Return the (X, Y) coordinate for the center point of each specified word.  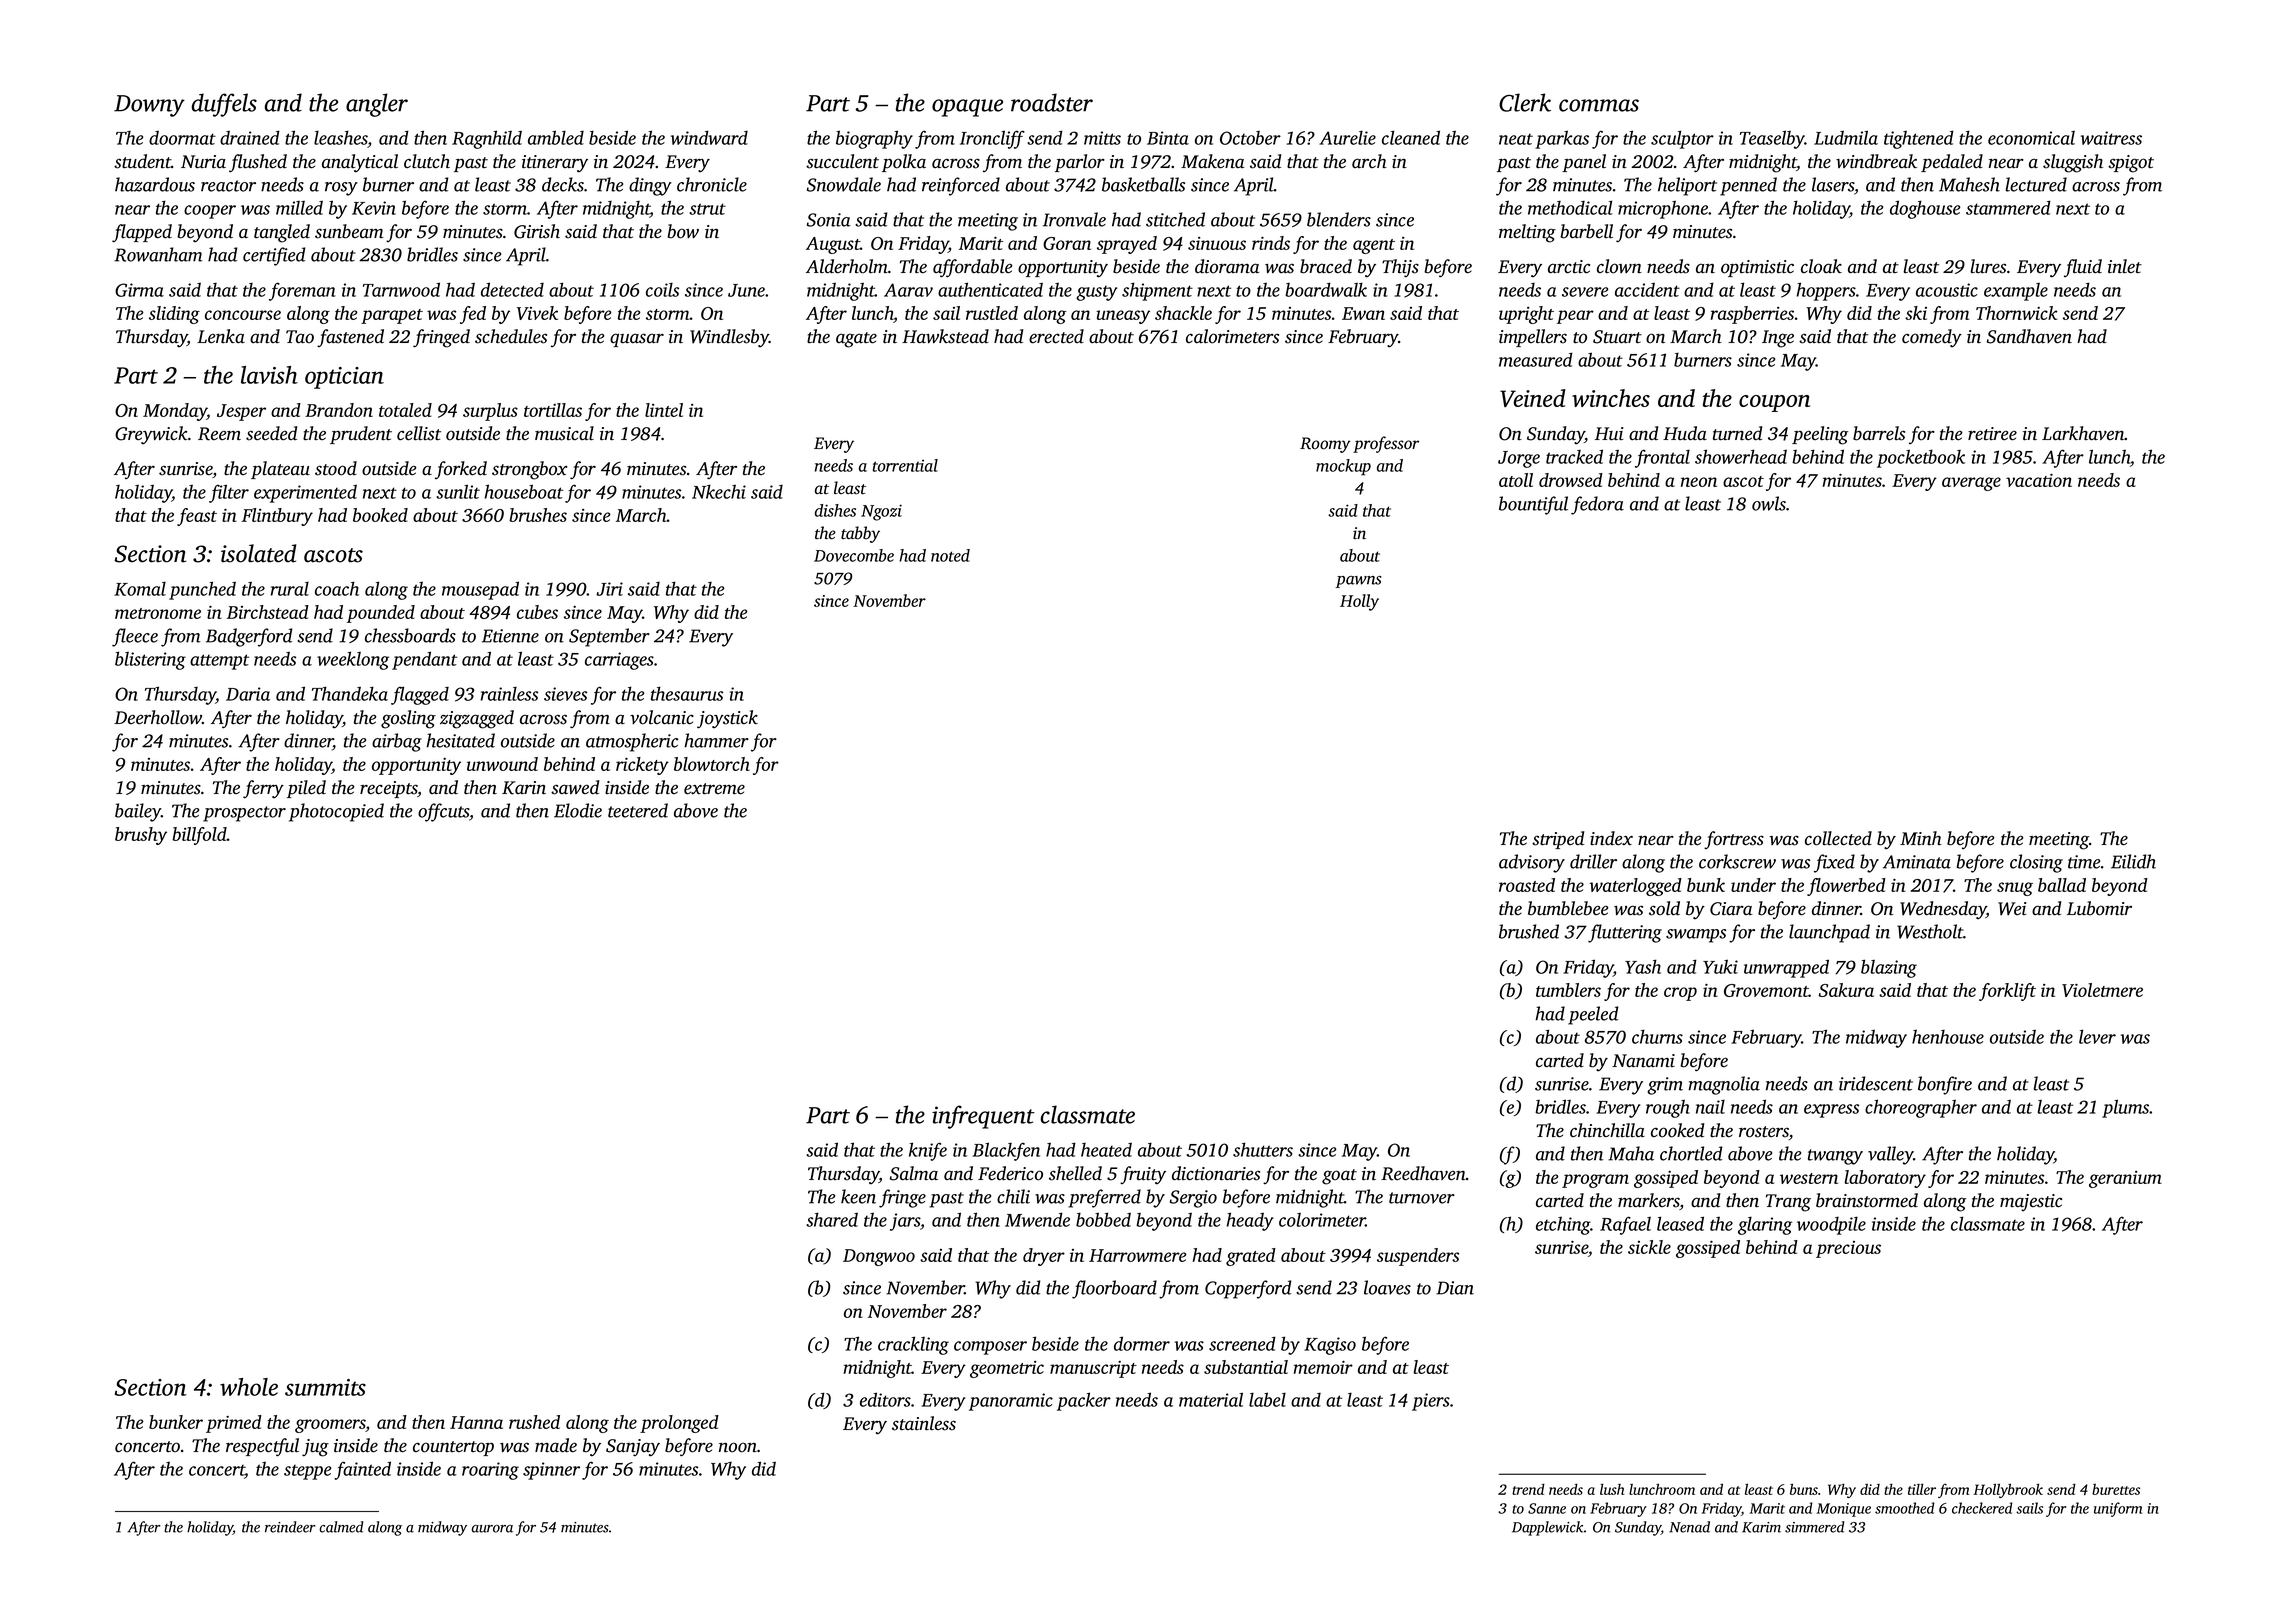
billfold (199, 836)
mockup (1343, 467)
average (1971, 484)
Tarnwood (401, 289)
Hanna (476, 1422)
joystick (727, 719)
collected (1838, 838)
